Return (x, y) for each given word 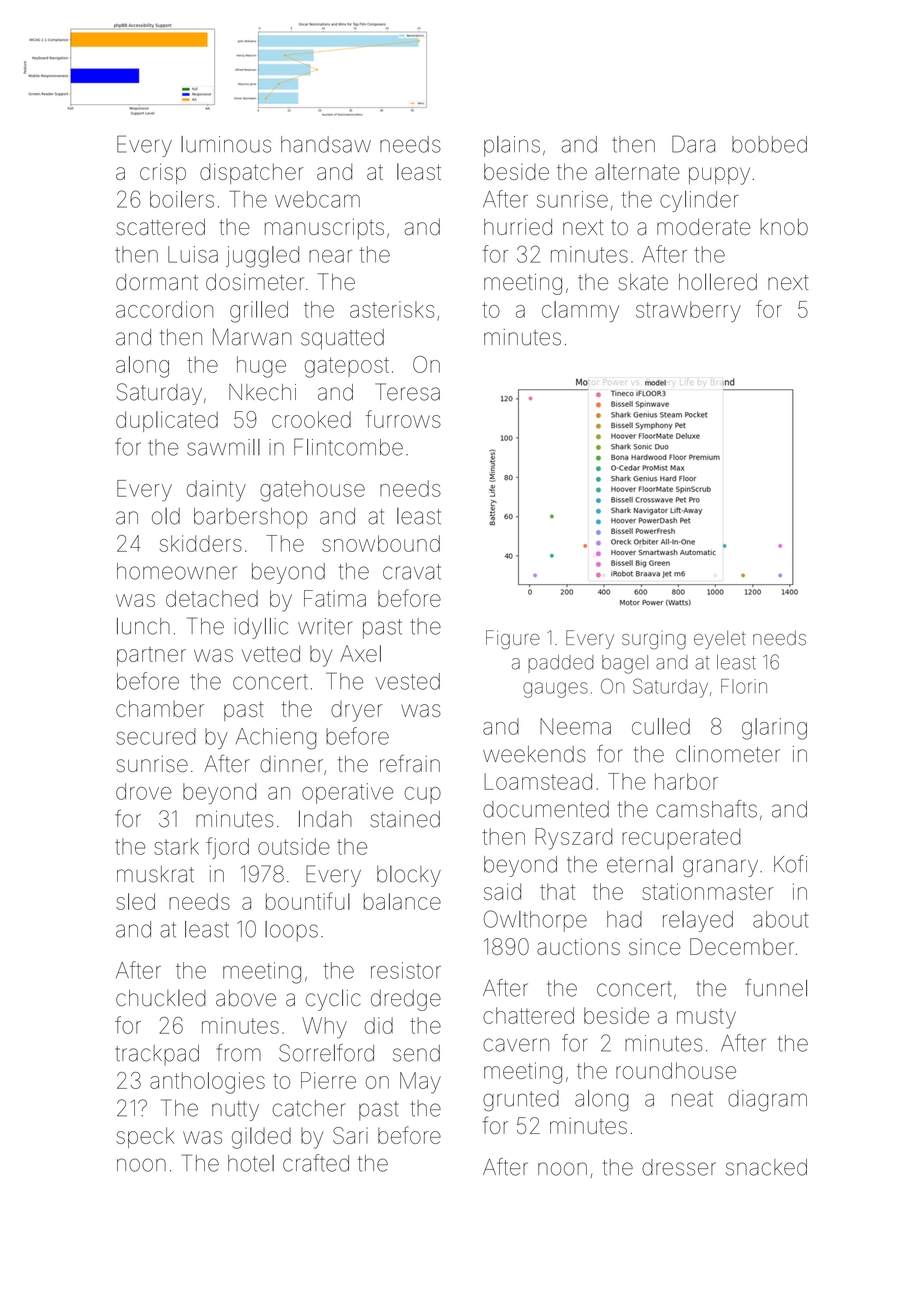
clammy (580, 311)
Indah (325, 819)
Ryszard (573, 839)
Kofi (790, 864)
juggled (262, 257)
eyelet (720, 640)
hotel (251, 1163)
